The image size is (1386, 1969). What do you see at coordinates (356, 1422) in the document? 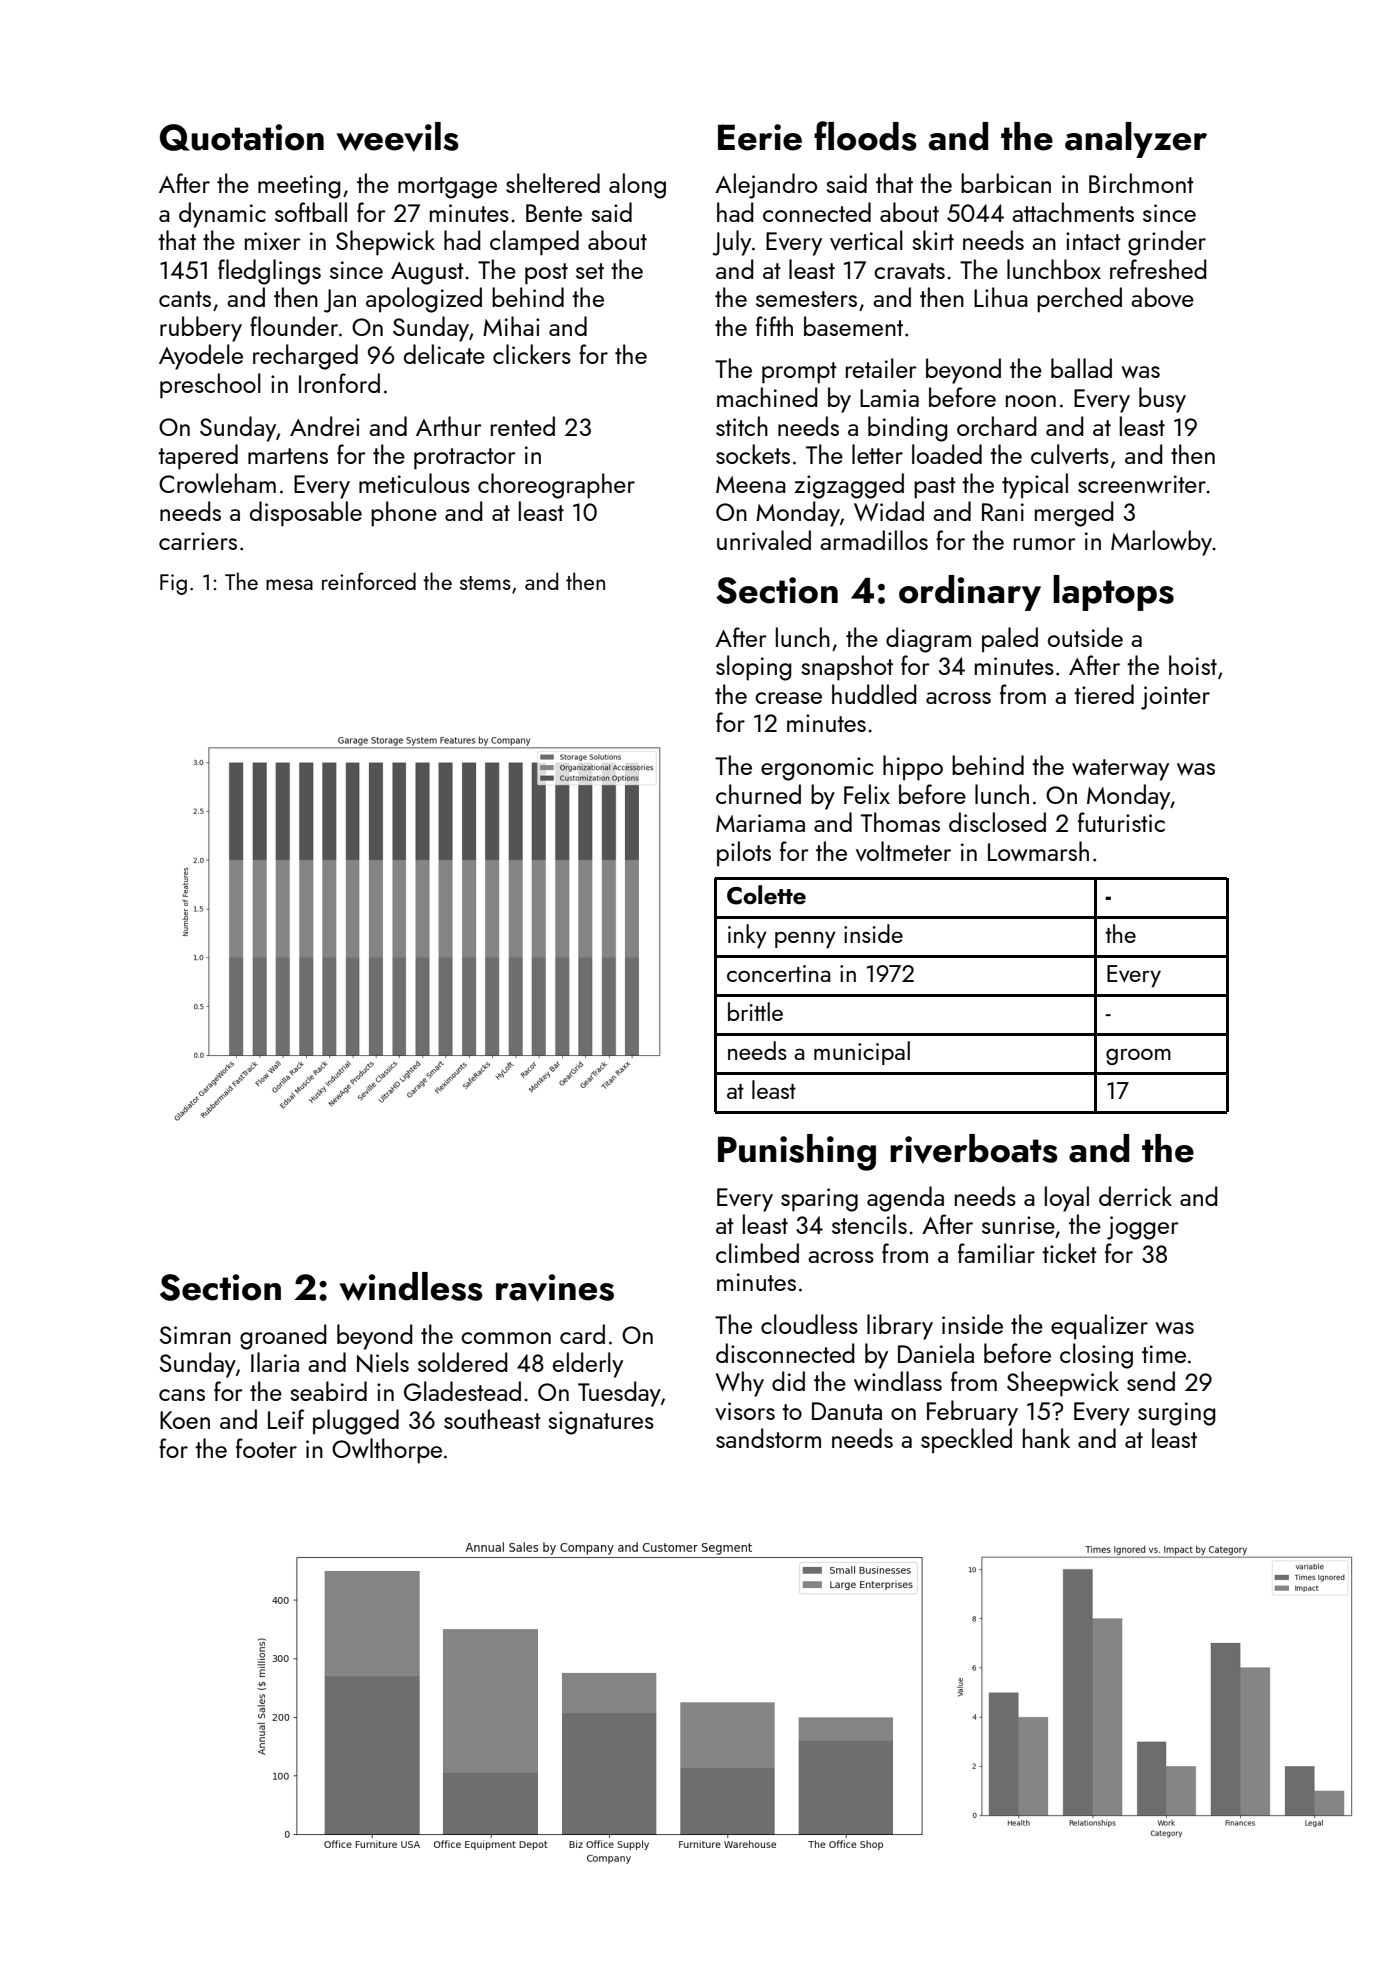
I see `plugged` at bounding box center [356, 1422].
